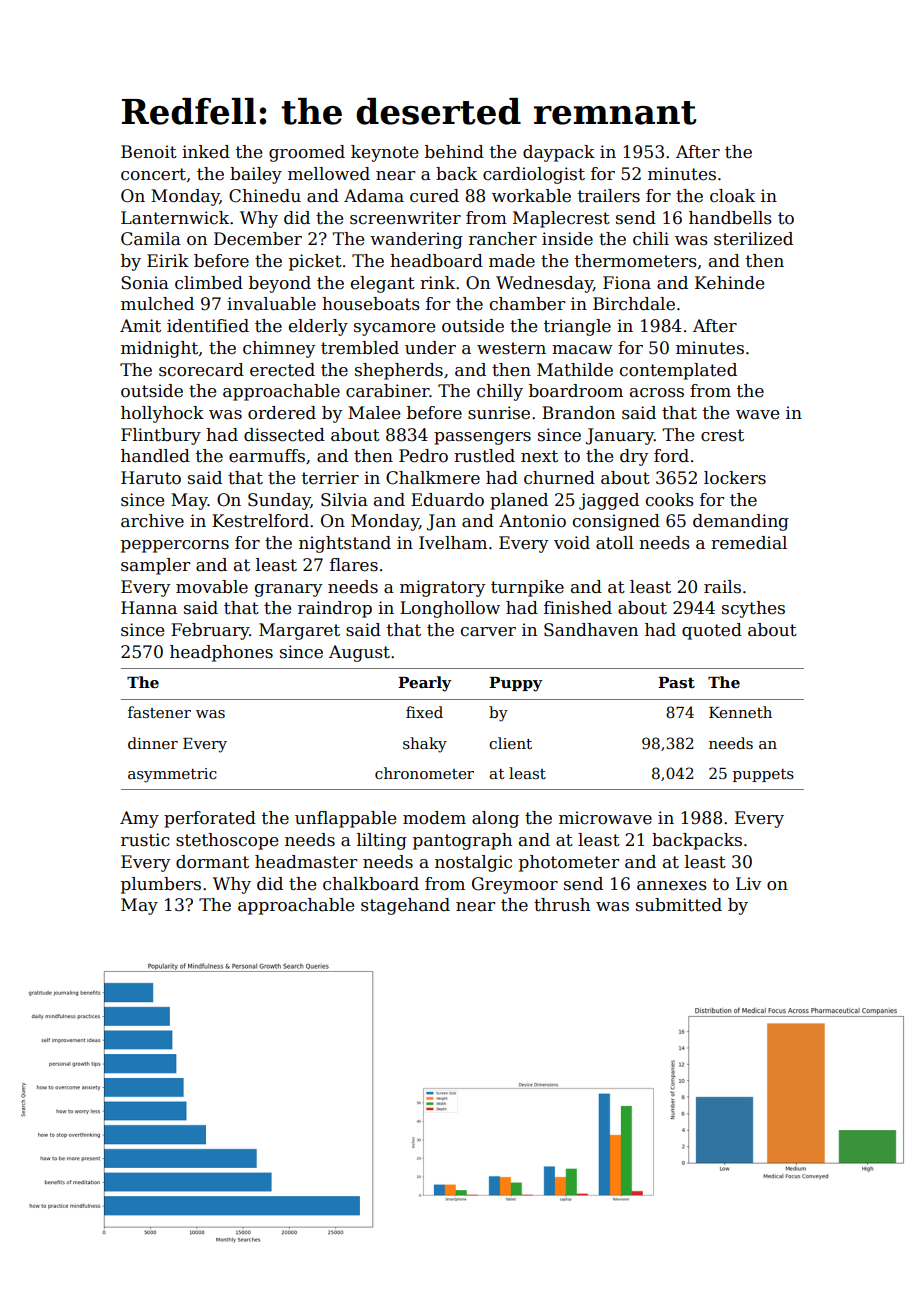 Image resolution: width=924 pixels, height=1308 pixels. I want to click on cardiologist, so click(534, 175).
